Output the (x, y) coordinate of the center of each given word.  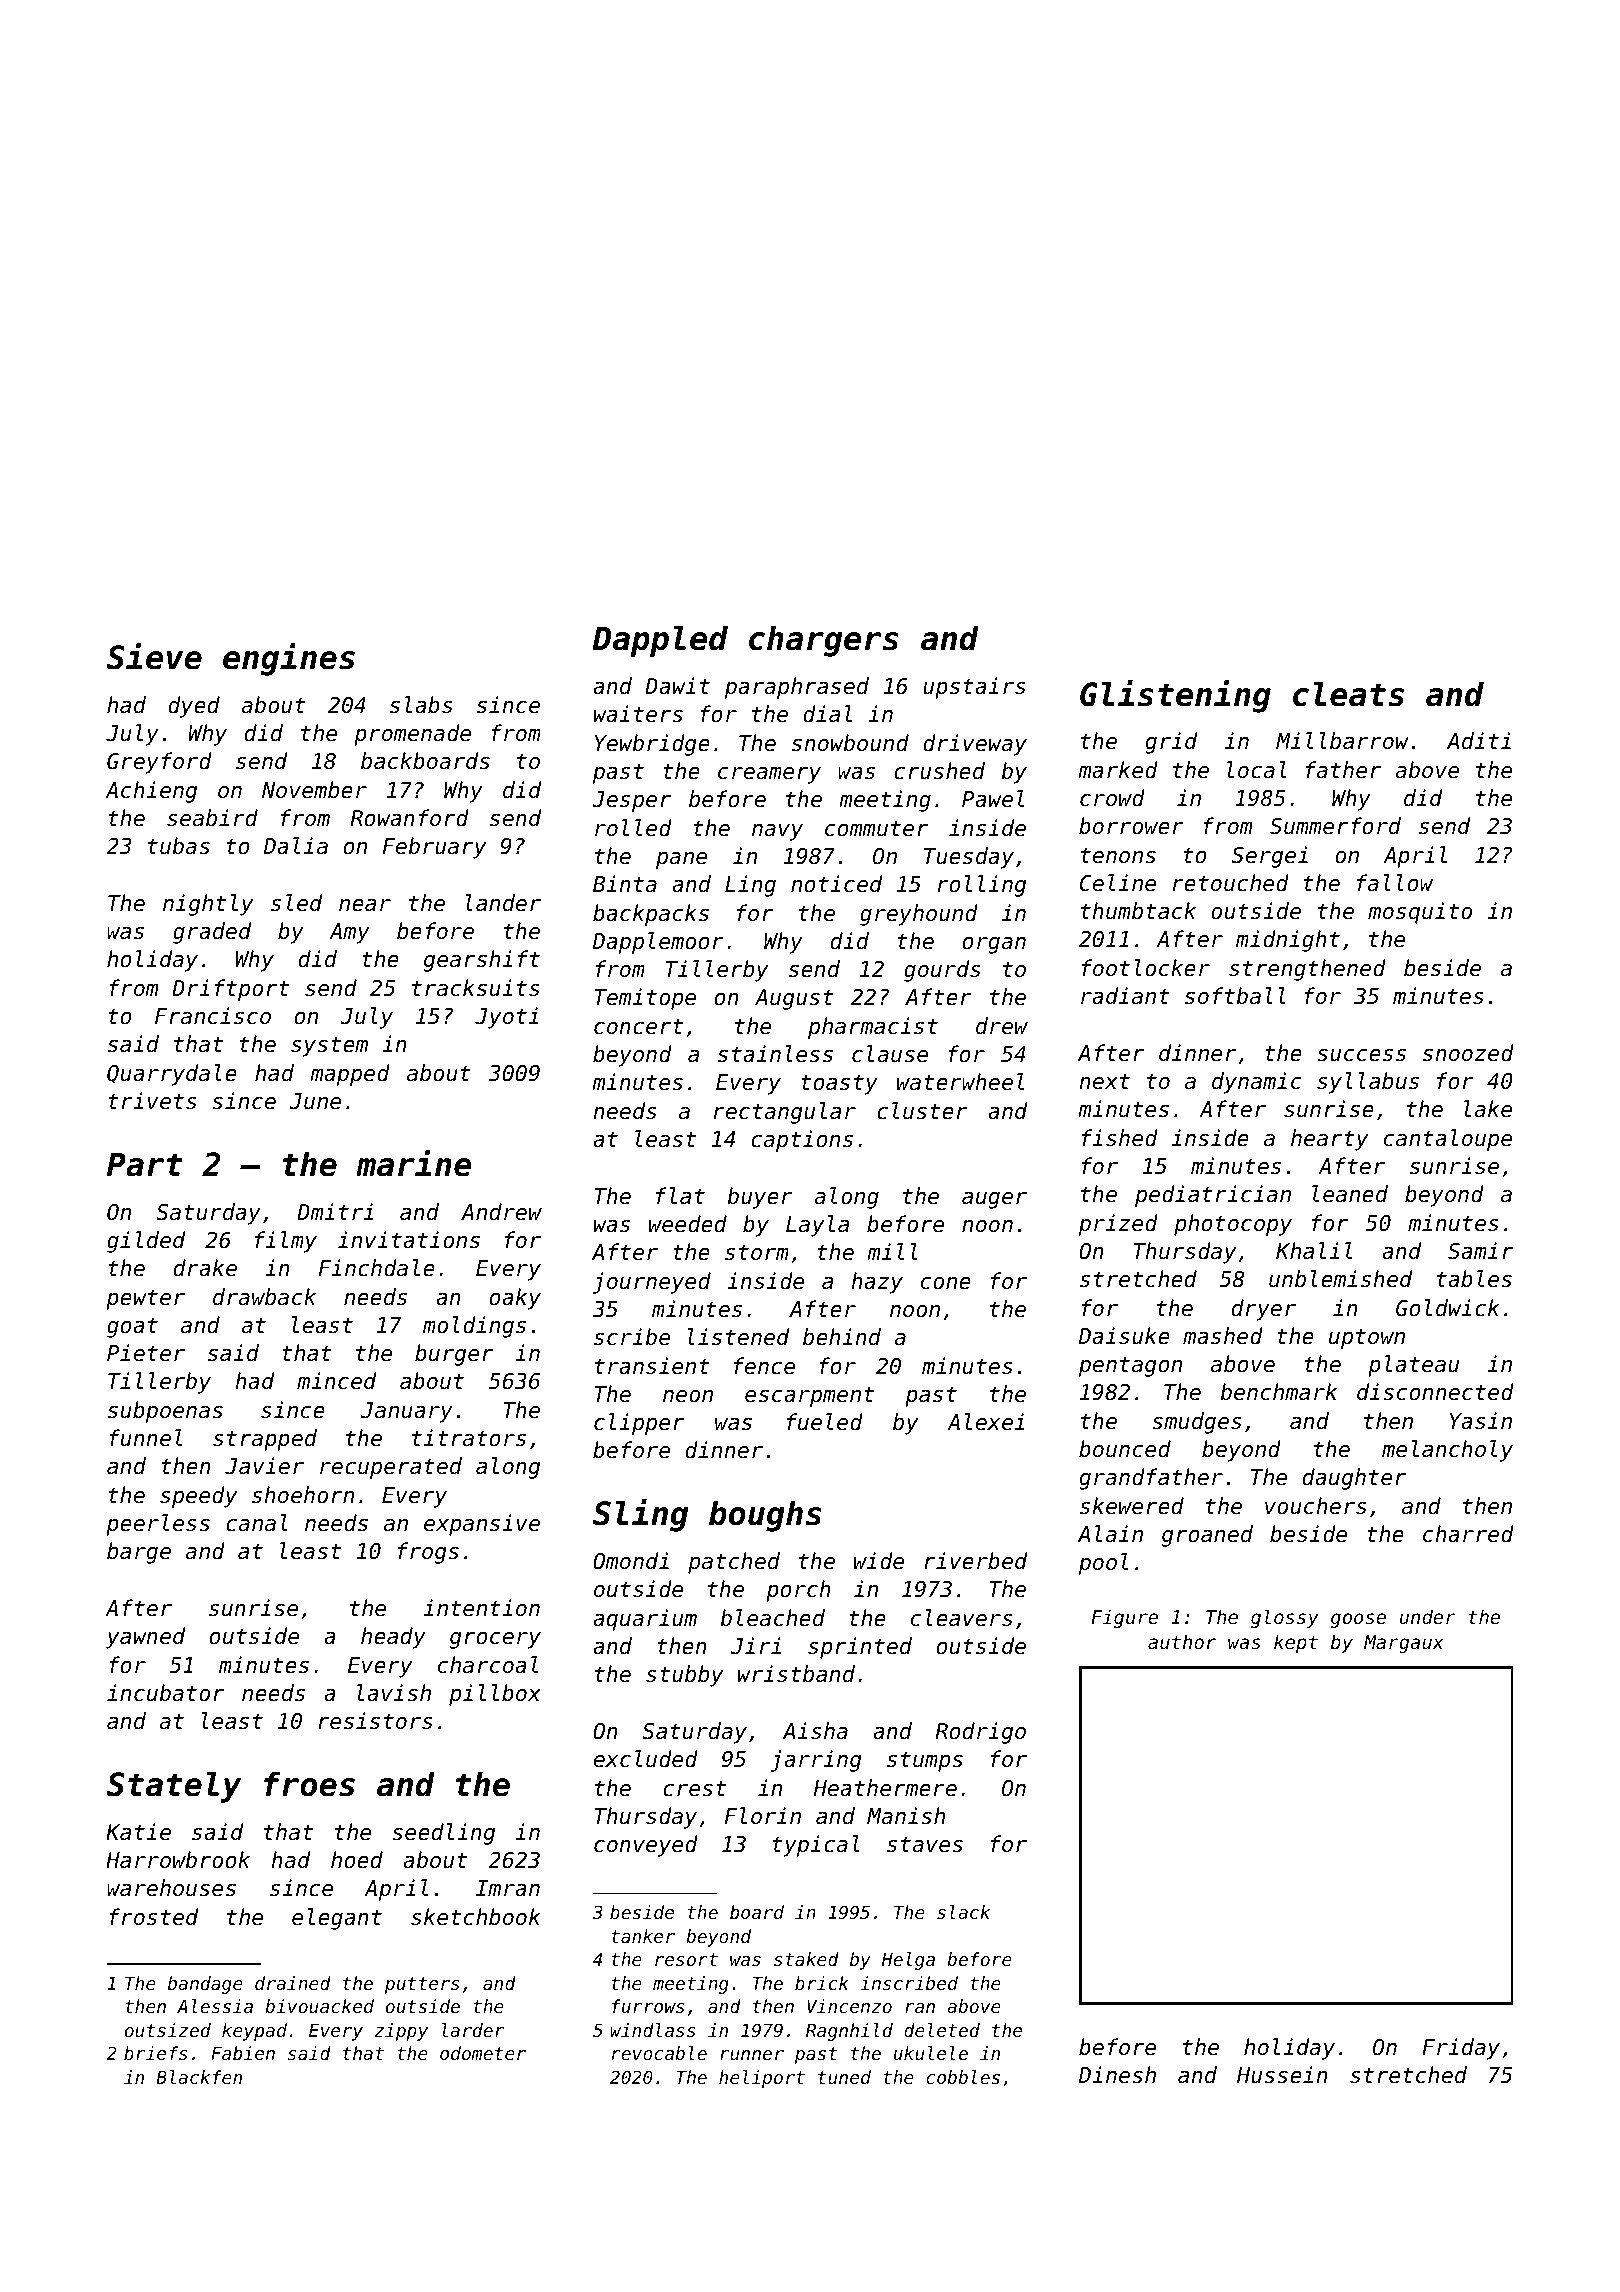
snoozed (1468, 1053)
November (314, 790)
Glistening (1175, 696)
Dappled (660, 641)
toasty (839, 1084)
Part (145, 1164)
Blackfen (199, 2077)
